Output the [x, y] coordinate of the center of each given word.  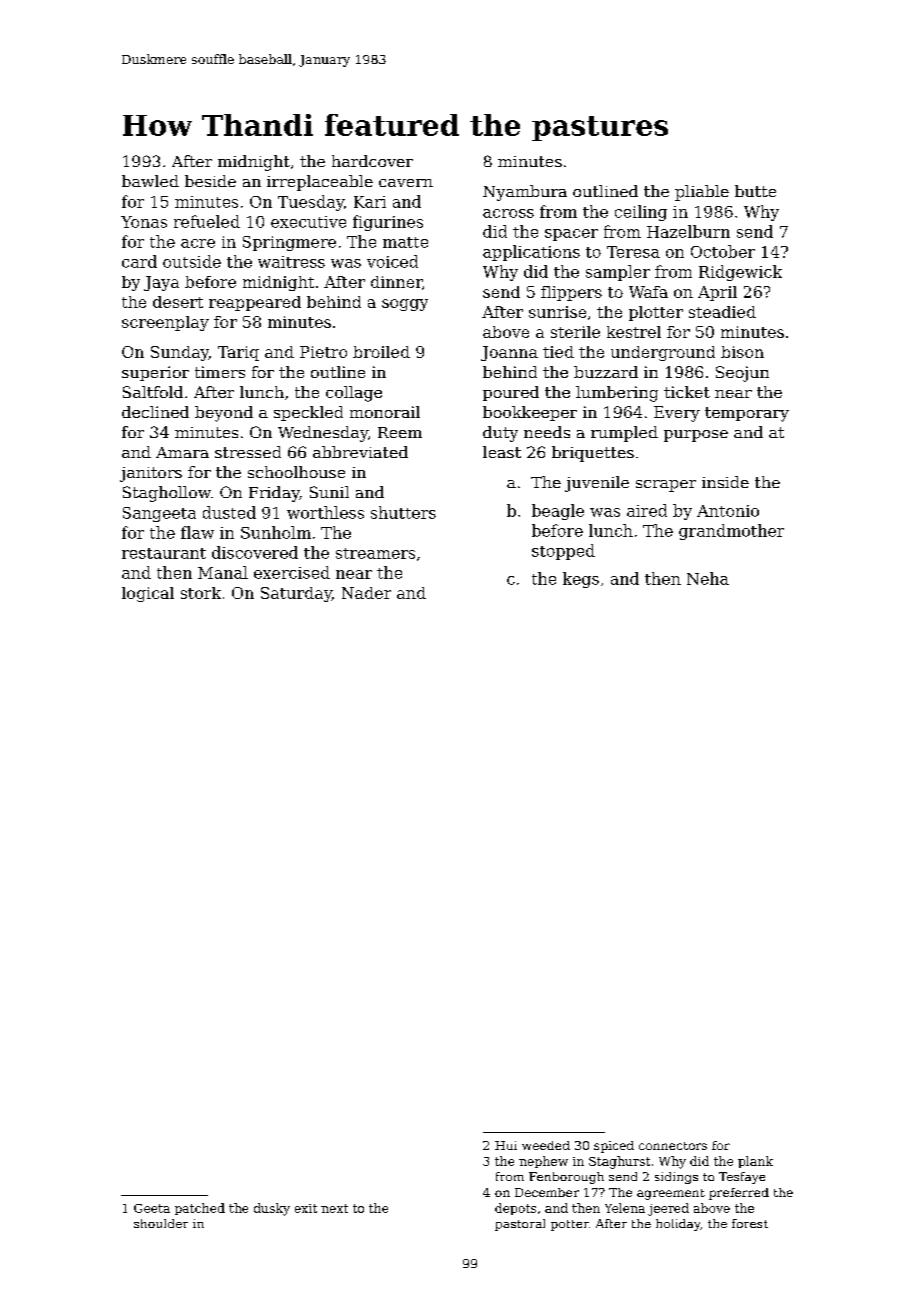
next [334, 1208]
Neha [708, 578]
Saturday [296, 594]
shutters [403, 512]
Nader [366, 593]
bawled [150, 181]
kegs [581, 580]
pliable [702, 193]
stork [201, 593]
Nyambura [525, 193]
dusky [272, 1209]
